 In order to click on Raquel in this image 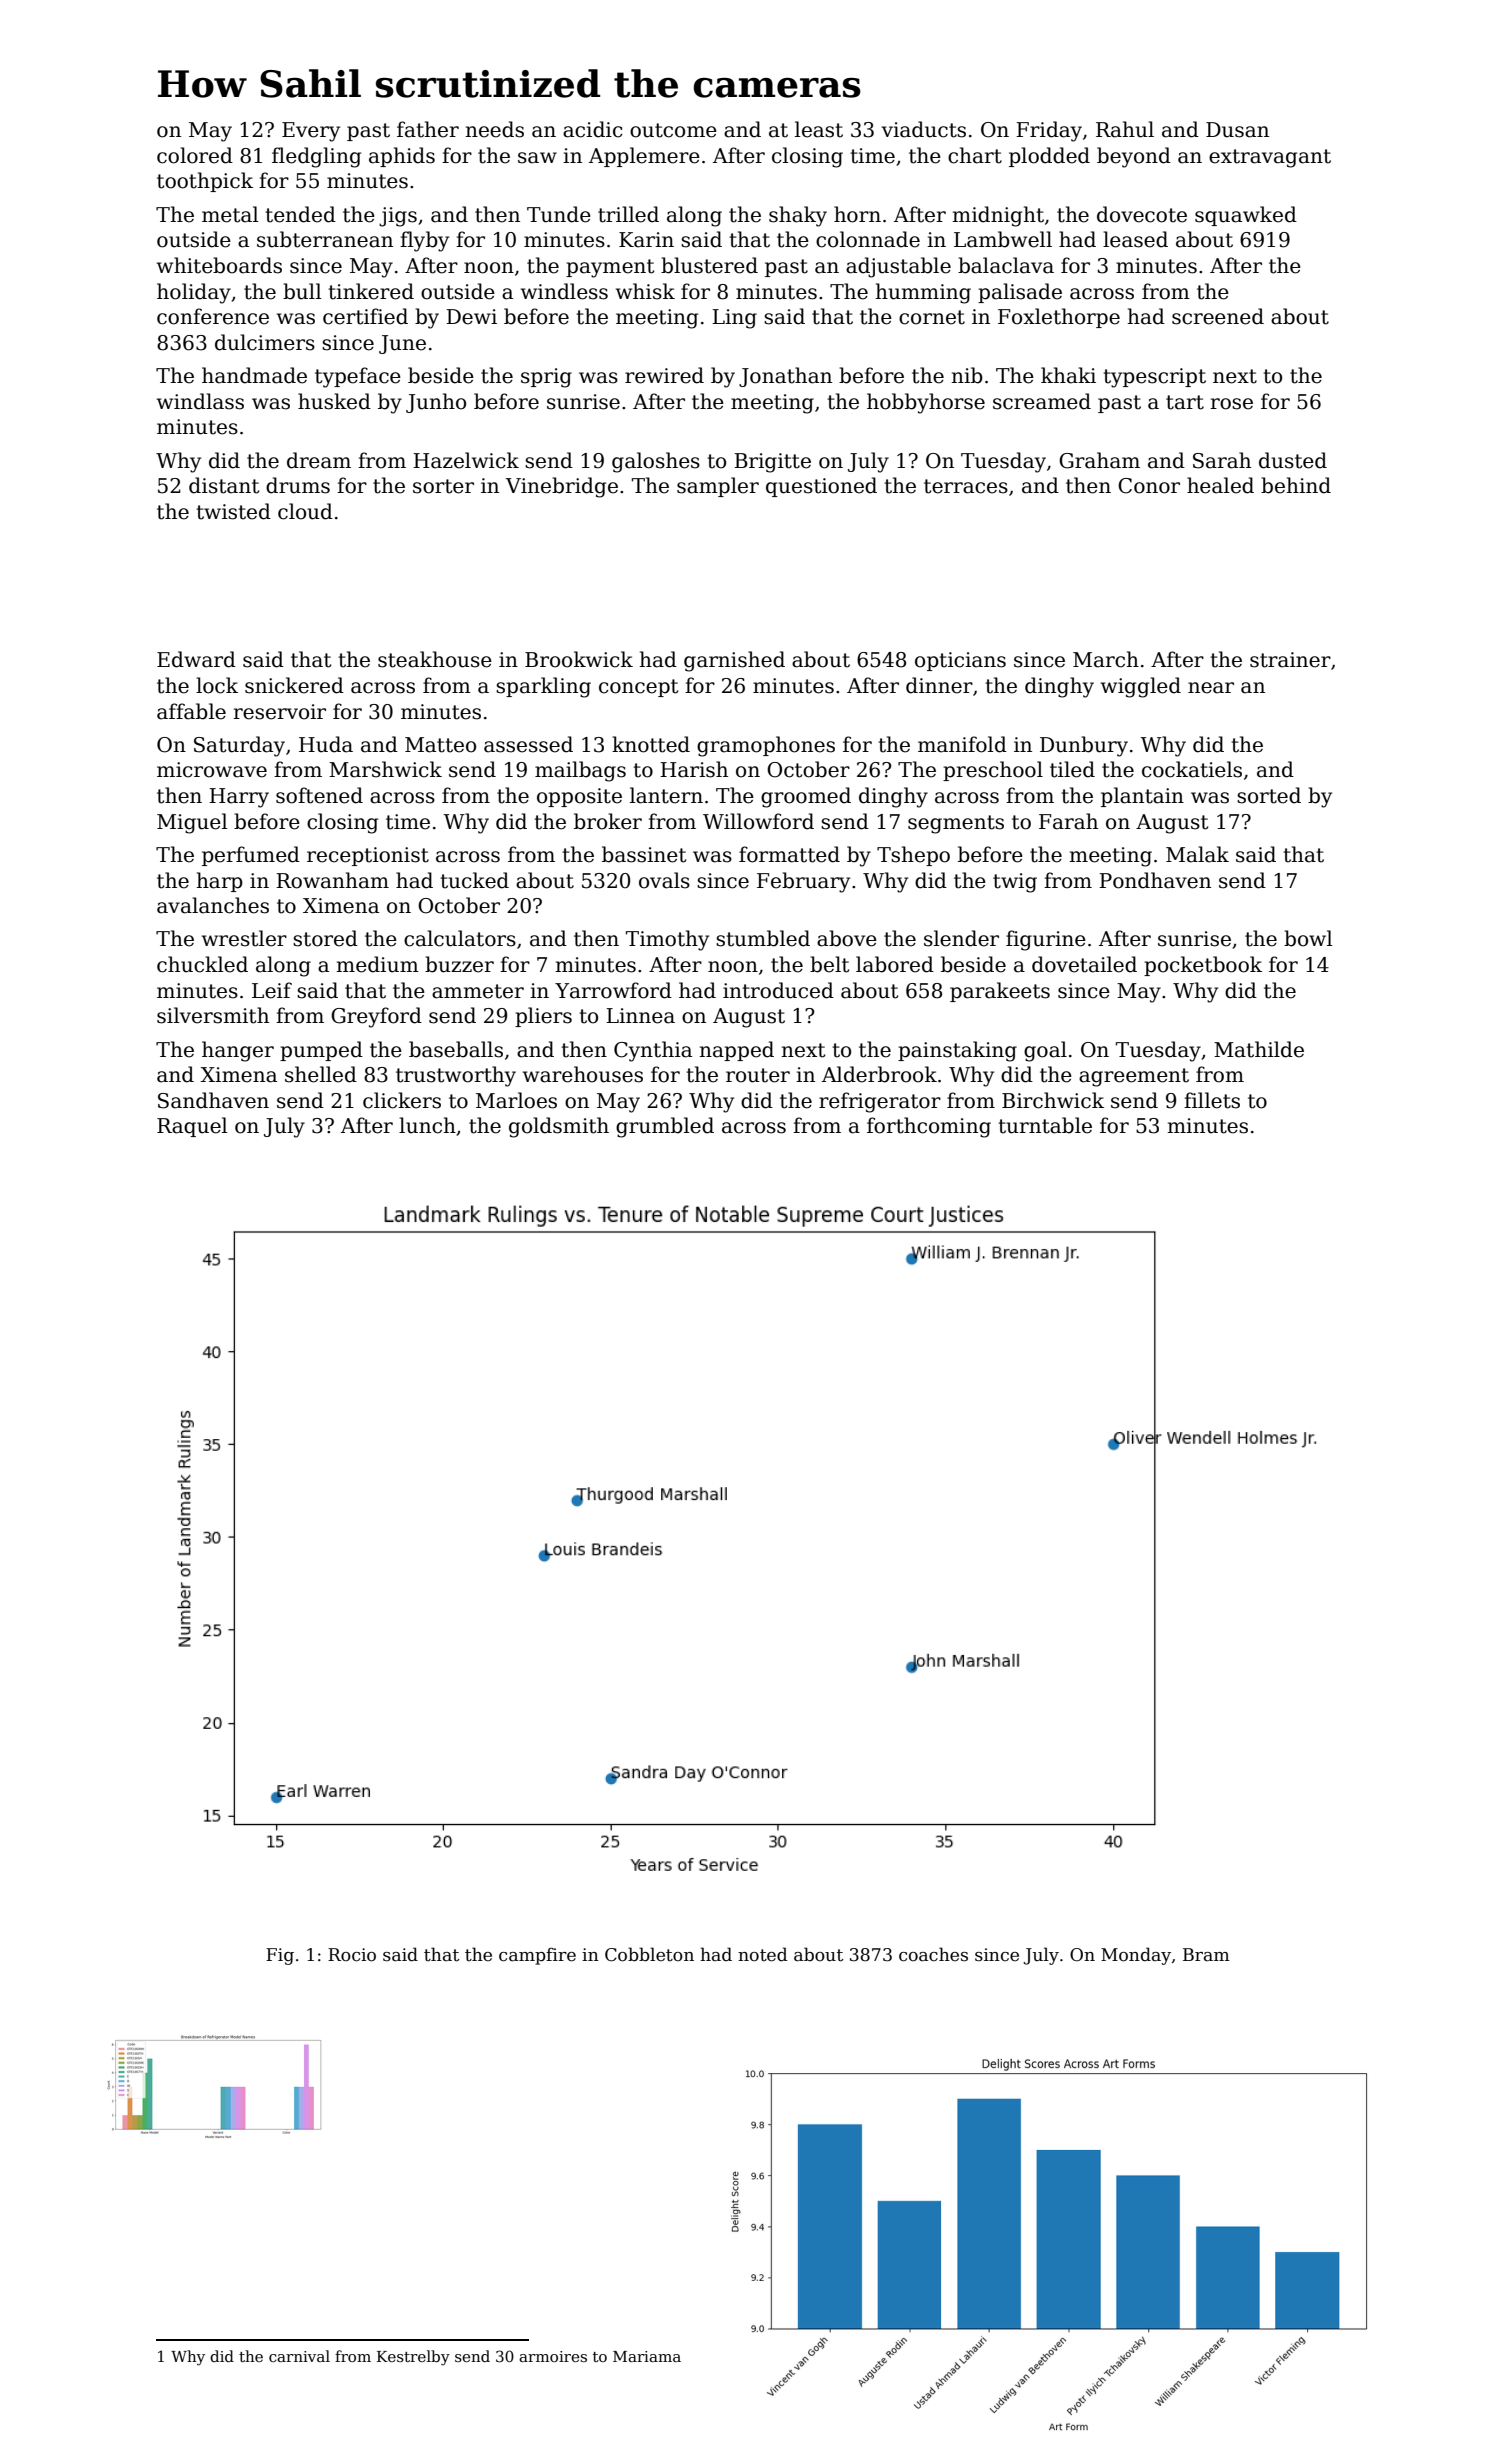, I will do `click(192, 1127)`.
